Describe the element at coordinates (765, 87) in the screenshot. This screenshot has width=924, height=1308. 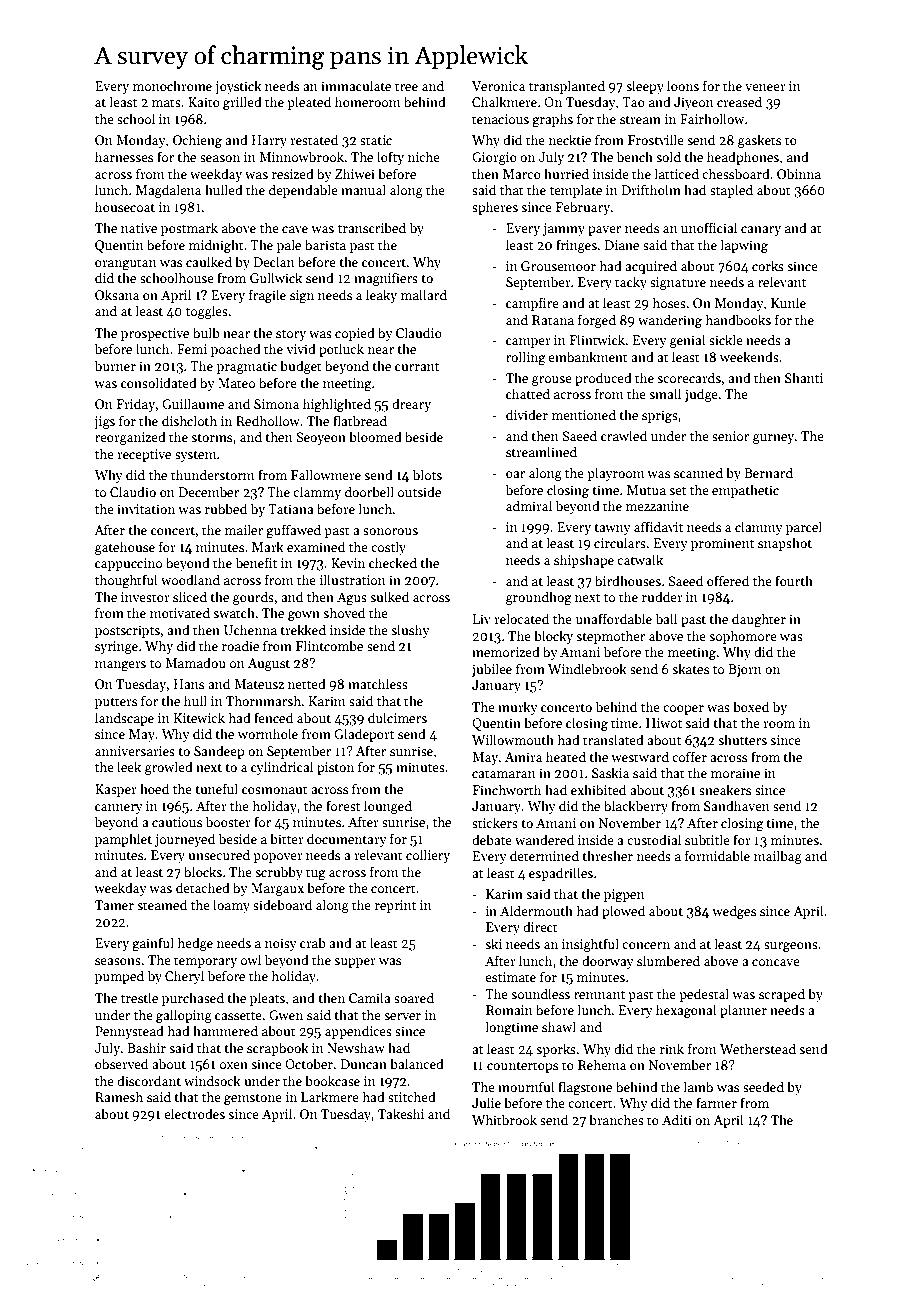
I see `veneer` at that location.
